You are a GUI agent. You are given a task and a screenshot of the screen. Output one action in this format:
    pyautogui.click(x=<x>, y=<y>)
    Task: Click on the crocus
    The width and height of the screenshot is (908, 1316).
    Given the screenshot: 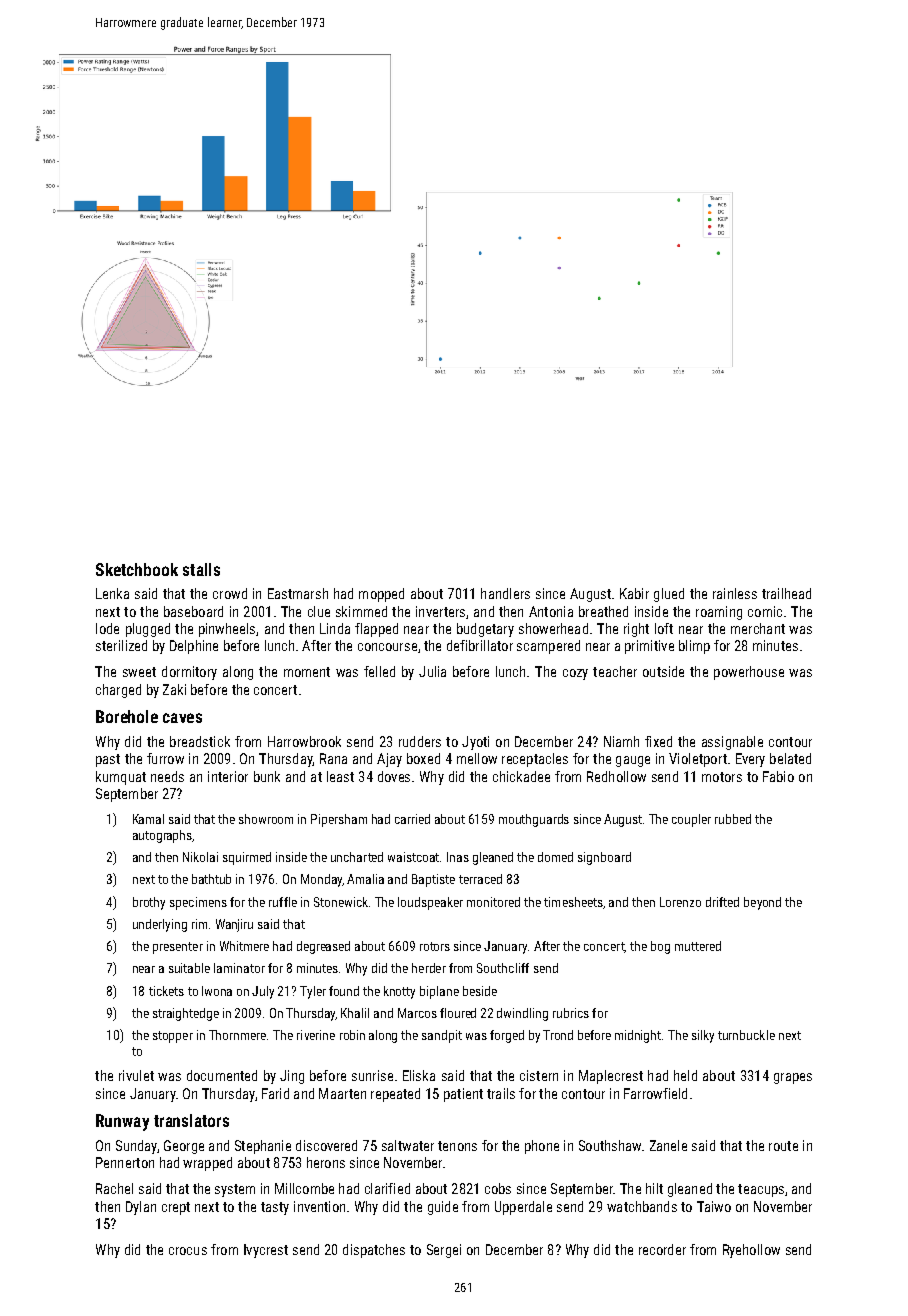 What is the action you would take?
    pyautogui.click(x=188, y=1251)
